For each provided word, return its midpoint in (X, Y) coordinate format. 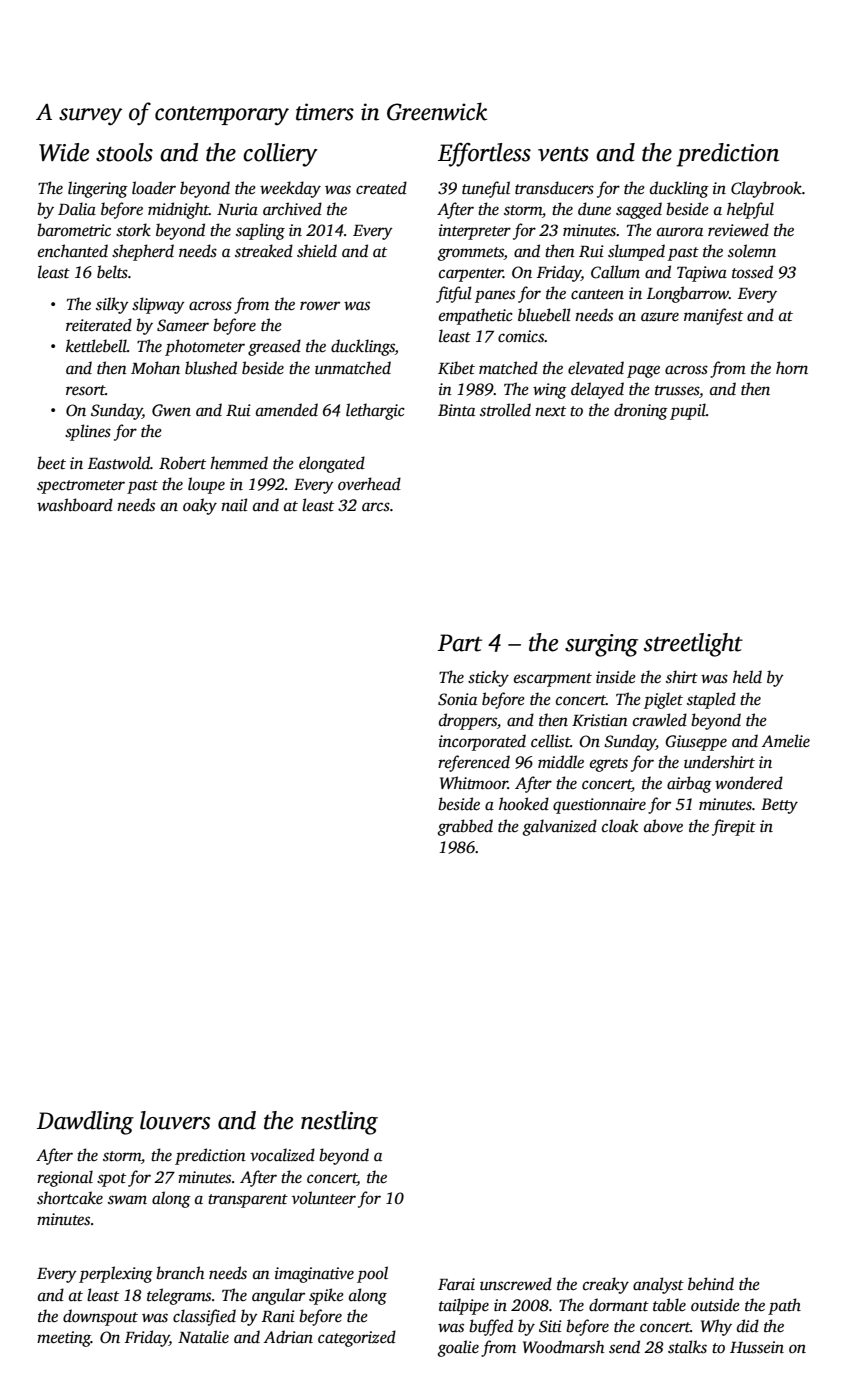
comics (521, 336)
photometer (205, 347)
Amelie (786, 740)
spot (111, 1180)
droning (641, 411)
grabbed (465, 827)
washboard (75, 505)
